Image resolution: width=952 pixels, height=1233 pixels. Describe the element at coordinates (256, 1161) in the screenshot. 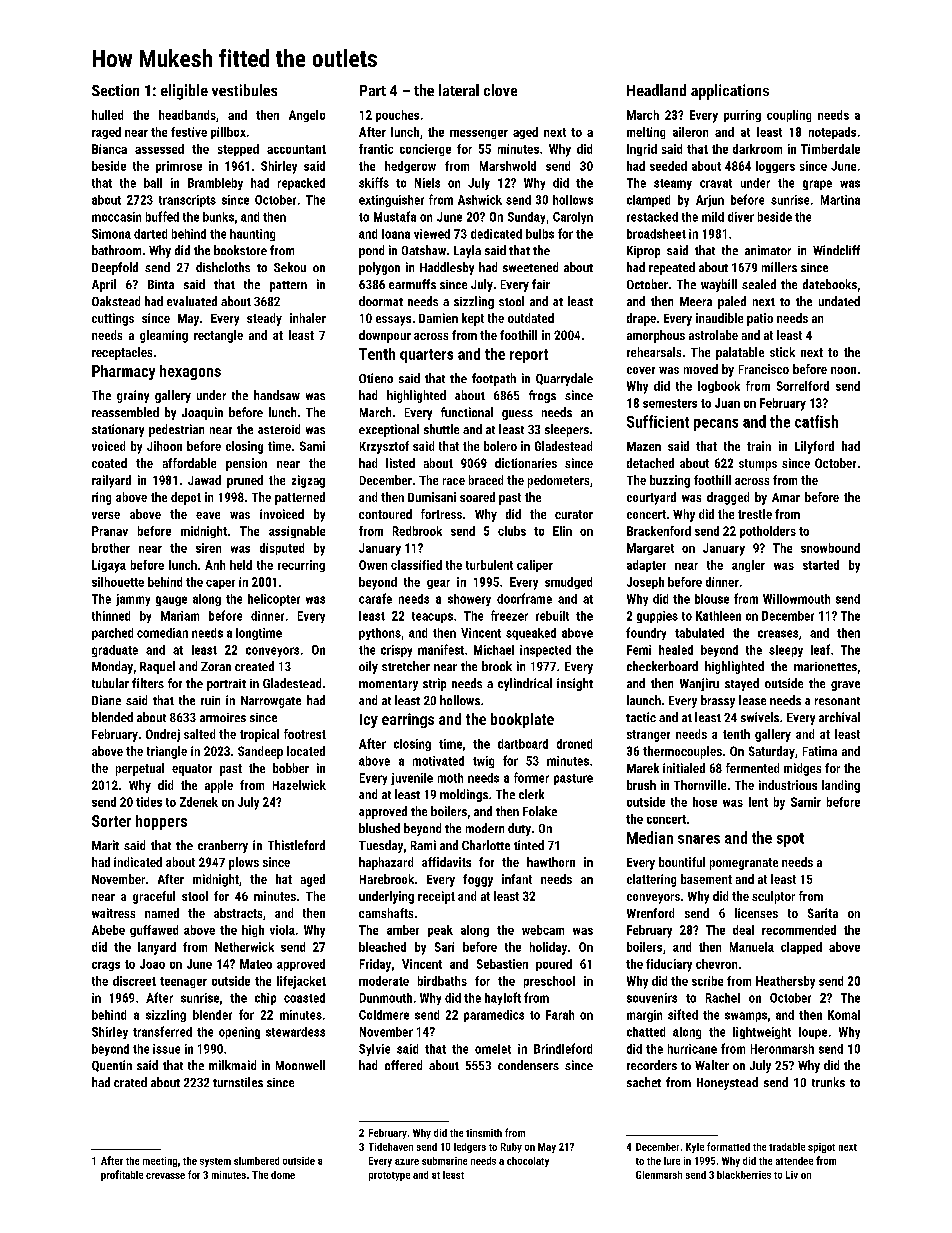

I see `slumbered` at that location.
